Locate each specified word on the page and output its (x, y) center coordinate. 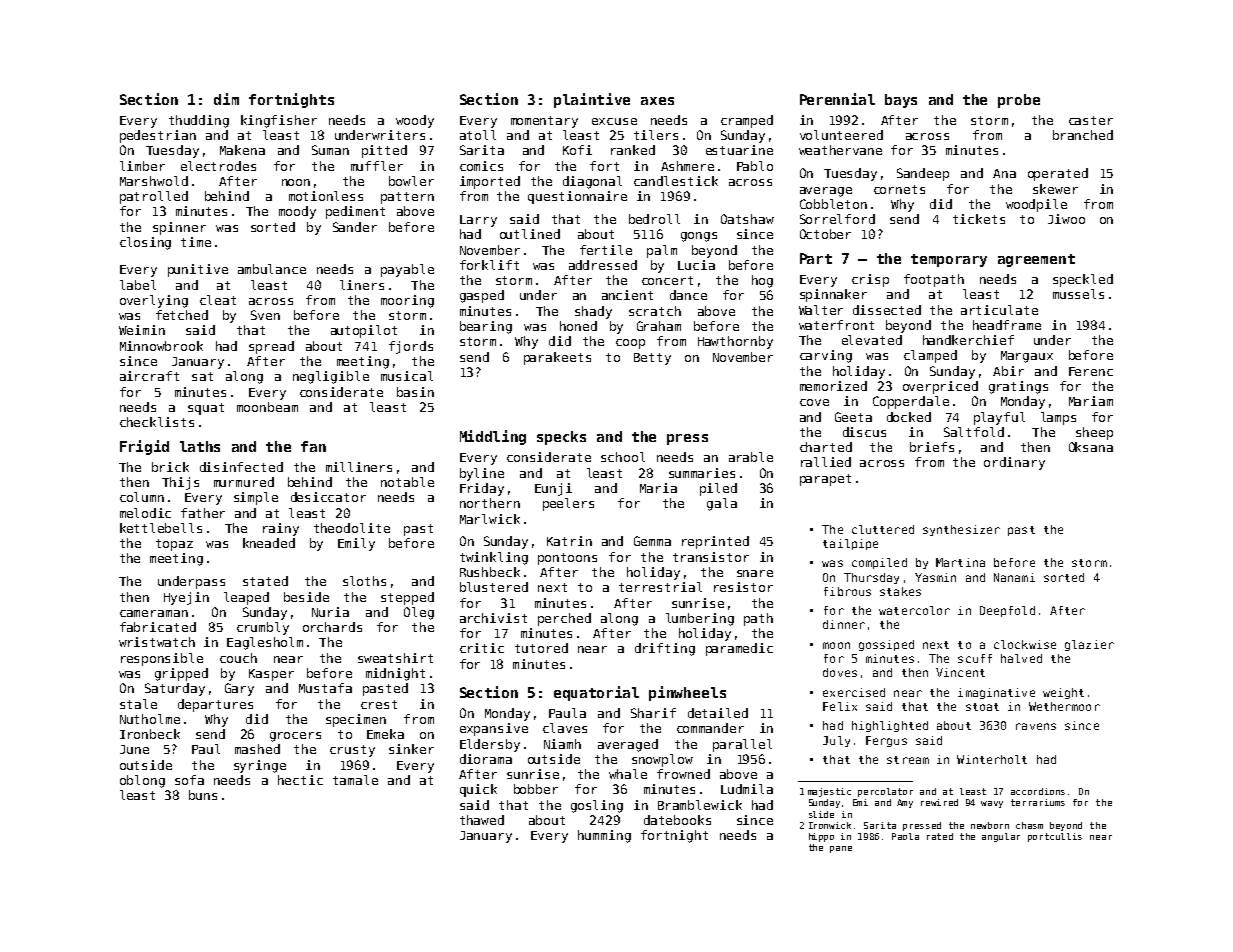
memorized (833, 386)
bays (901, 101)
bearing (486, 327)
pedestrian (158, 136)
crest (379, 704)
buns (203, 795)
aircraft (149, 376)
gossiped (886, 645)
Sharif (653, 713)
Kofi (577, 150)
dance (688, 295)
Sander (355, 227)
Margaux (1027, 357)
